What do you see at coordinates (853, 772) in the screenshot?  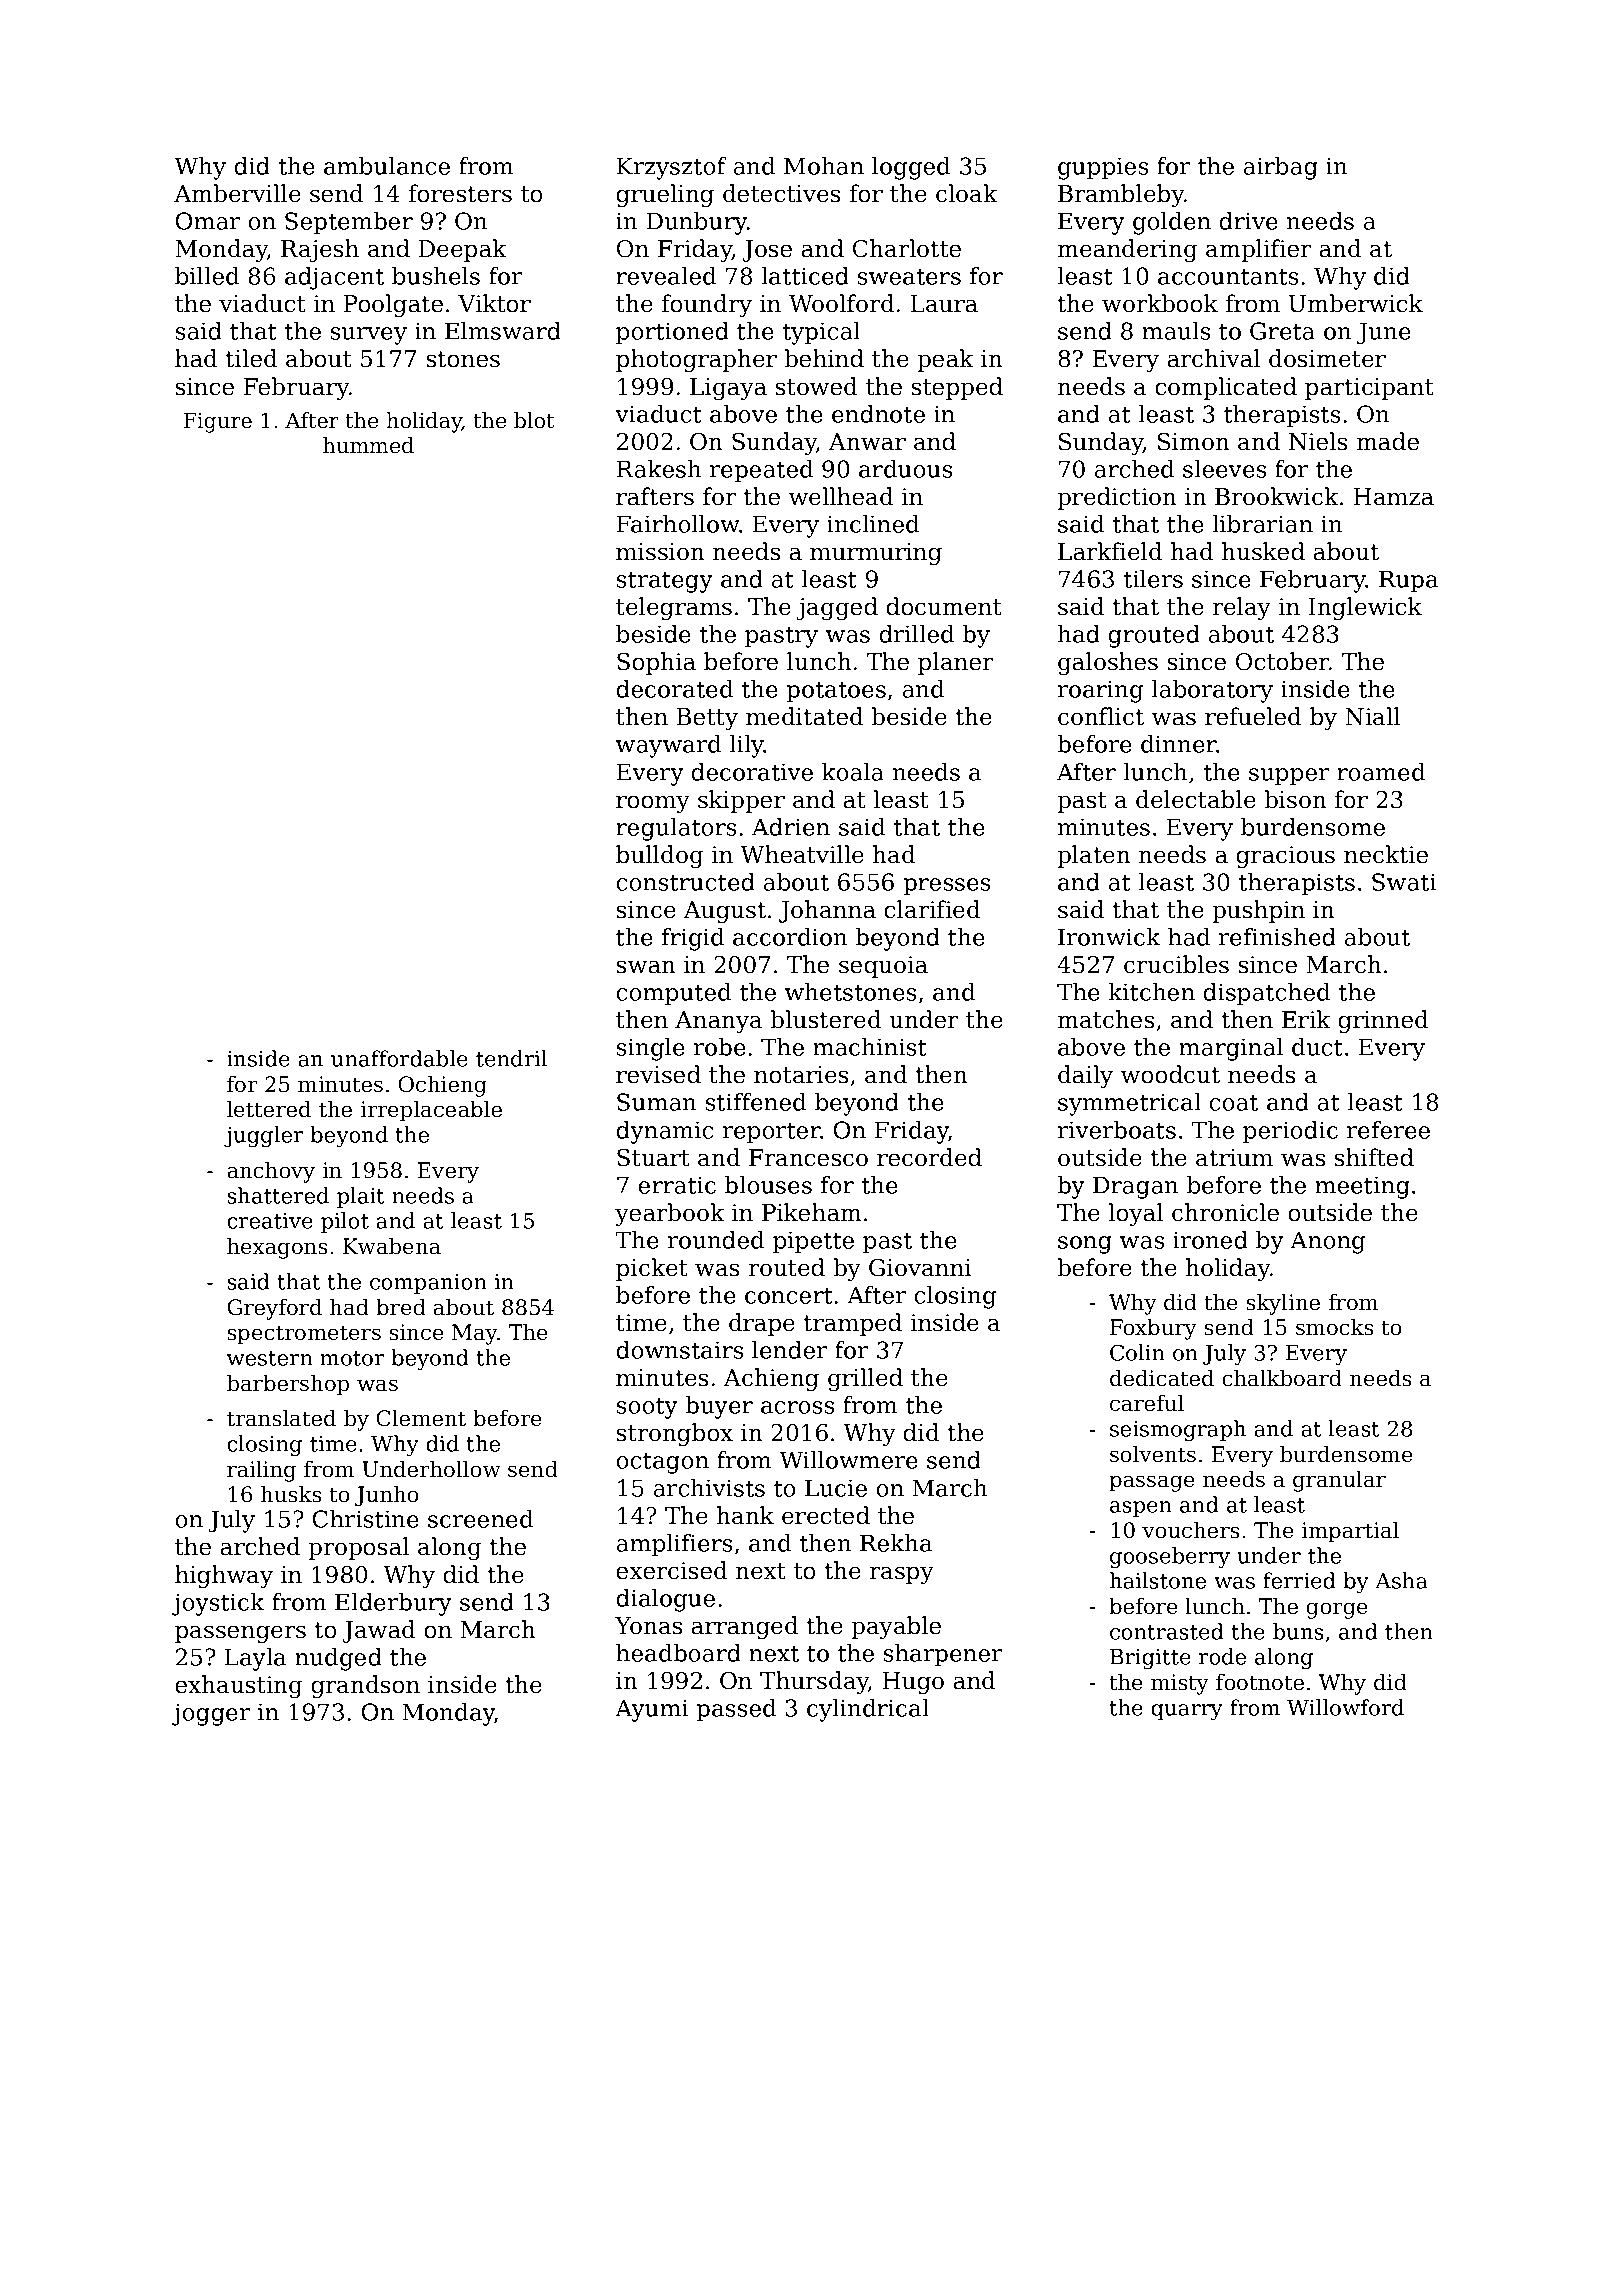 I see `koala` at bounding box center [853, 772].
